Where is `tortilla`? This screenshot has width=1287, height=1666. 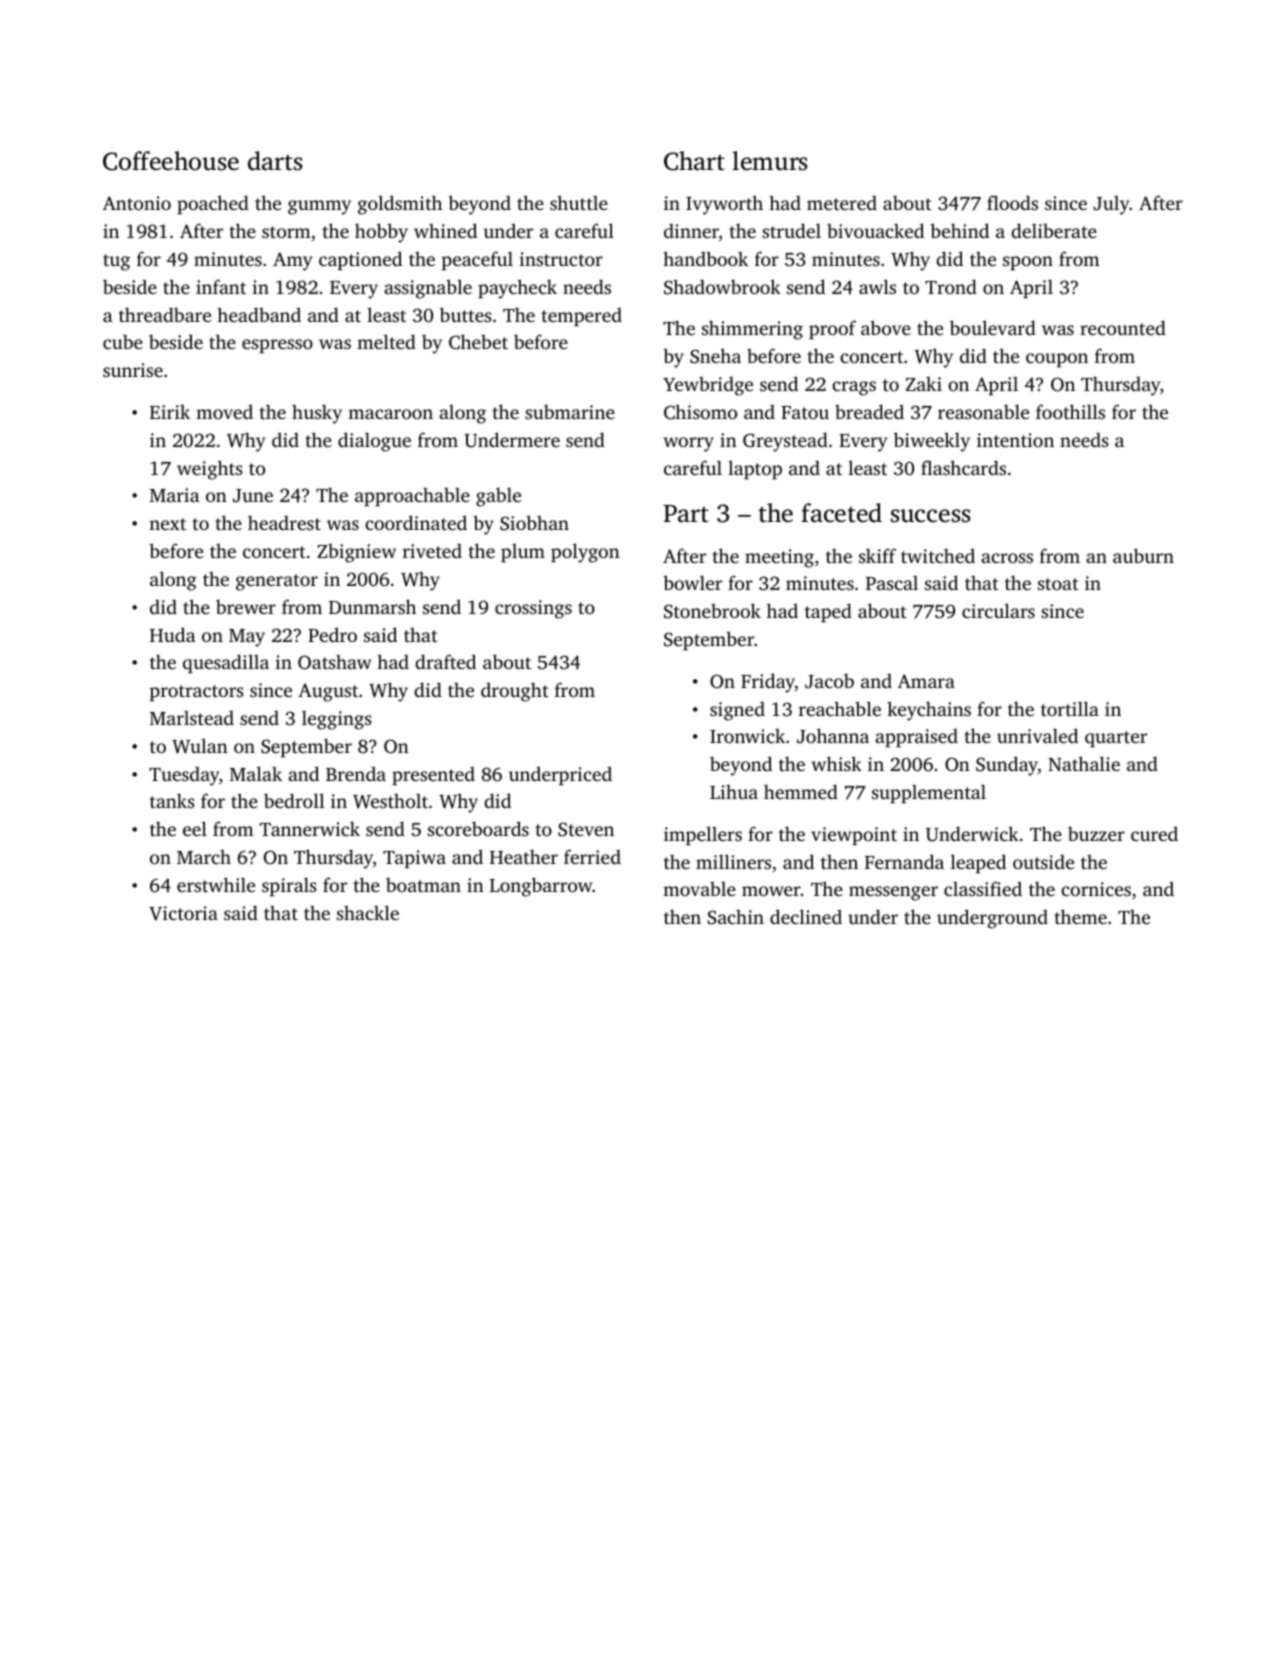 tortilla is located at coordinates (1070, 708).
